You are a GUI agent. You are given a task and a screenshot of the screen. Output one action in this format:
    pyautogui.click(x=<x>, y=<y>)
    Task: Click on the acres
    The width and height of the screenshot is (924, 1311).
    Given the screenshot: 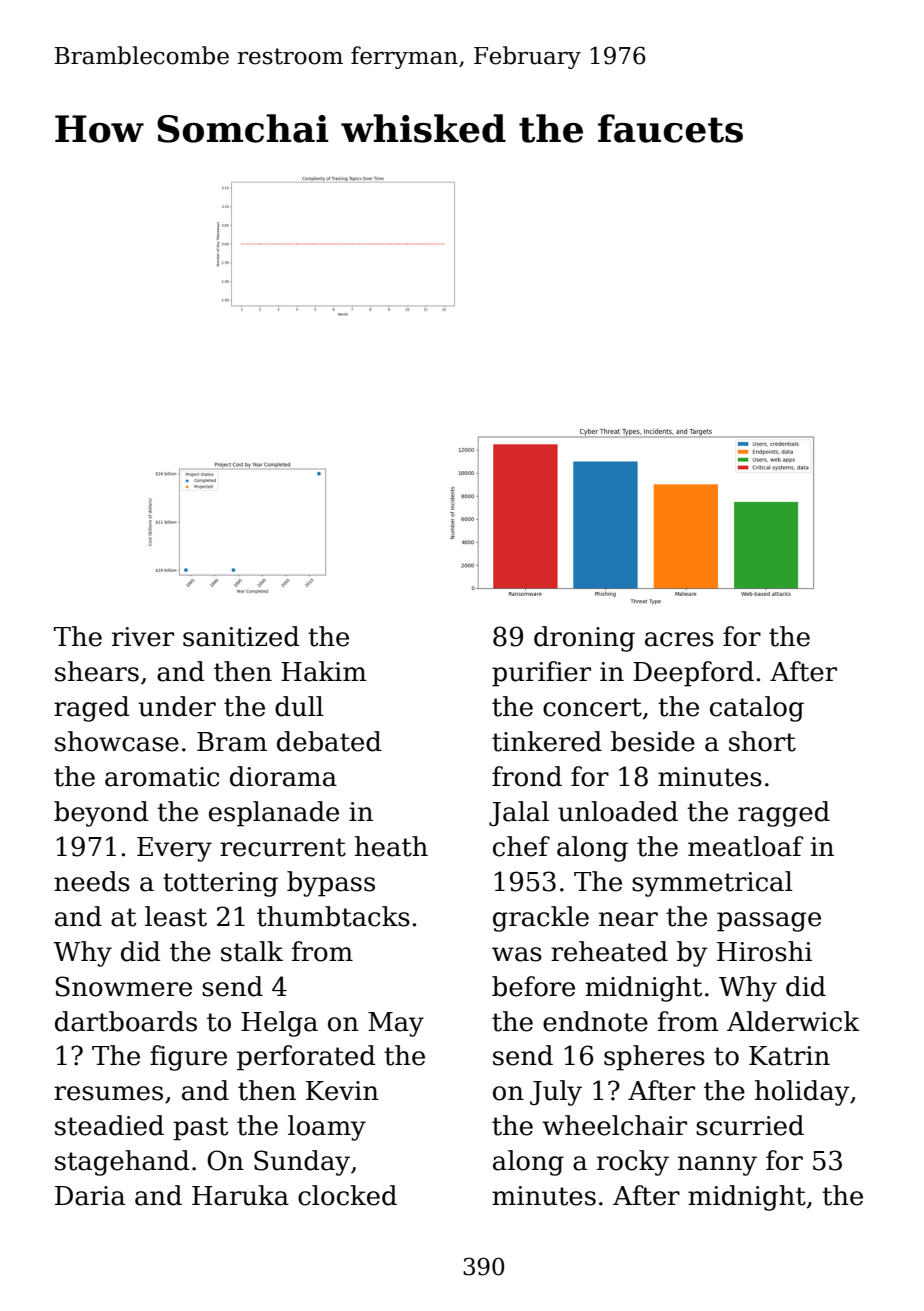 What is the action you would take?
    pyautogui.click(x=679, y=639)
